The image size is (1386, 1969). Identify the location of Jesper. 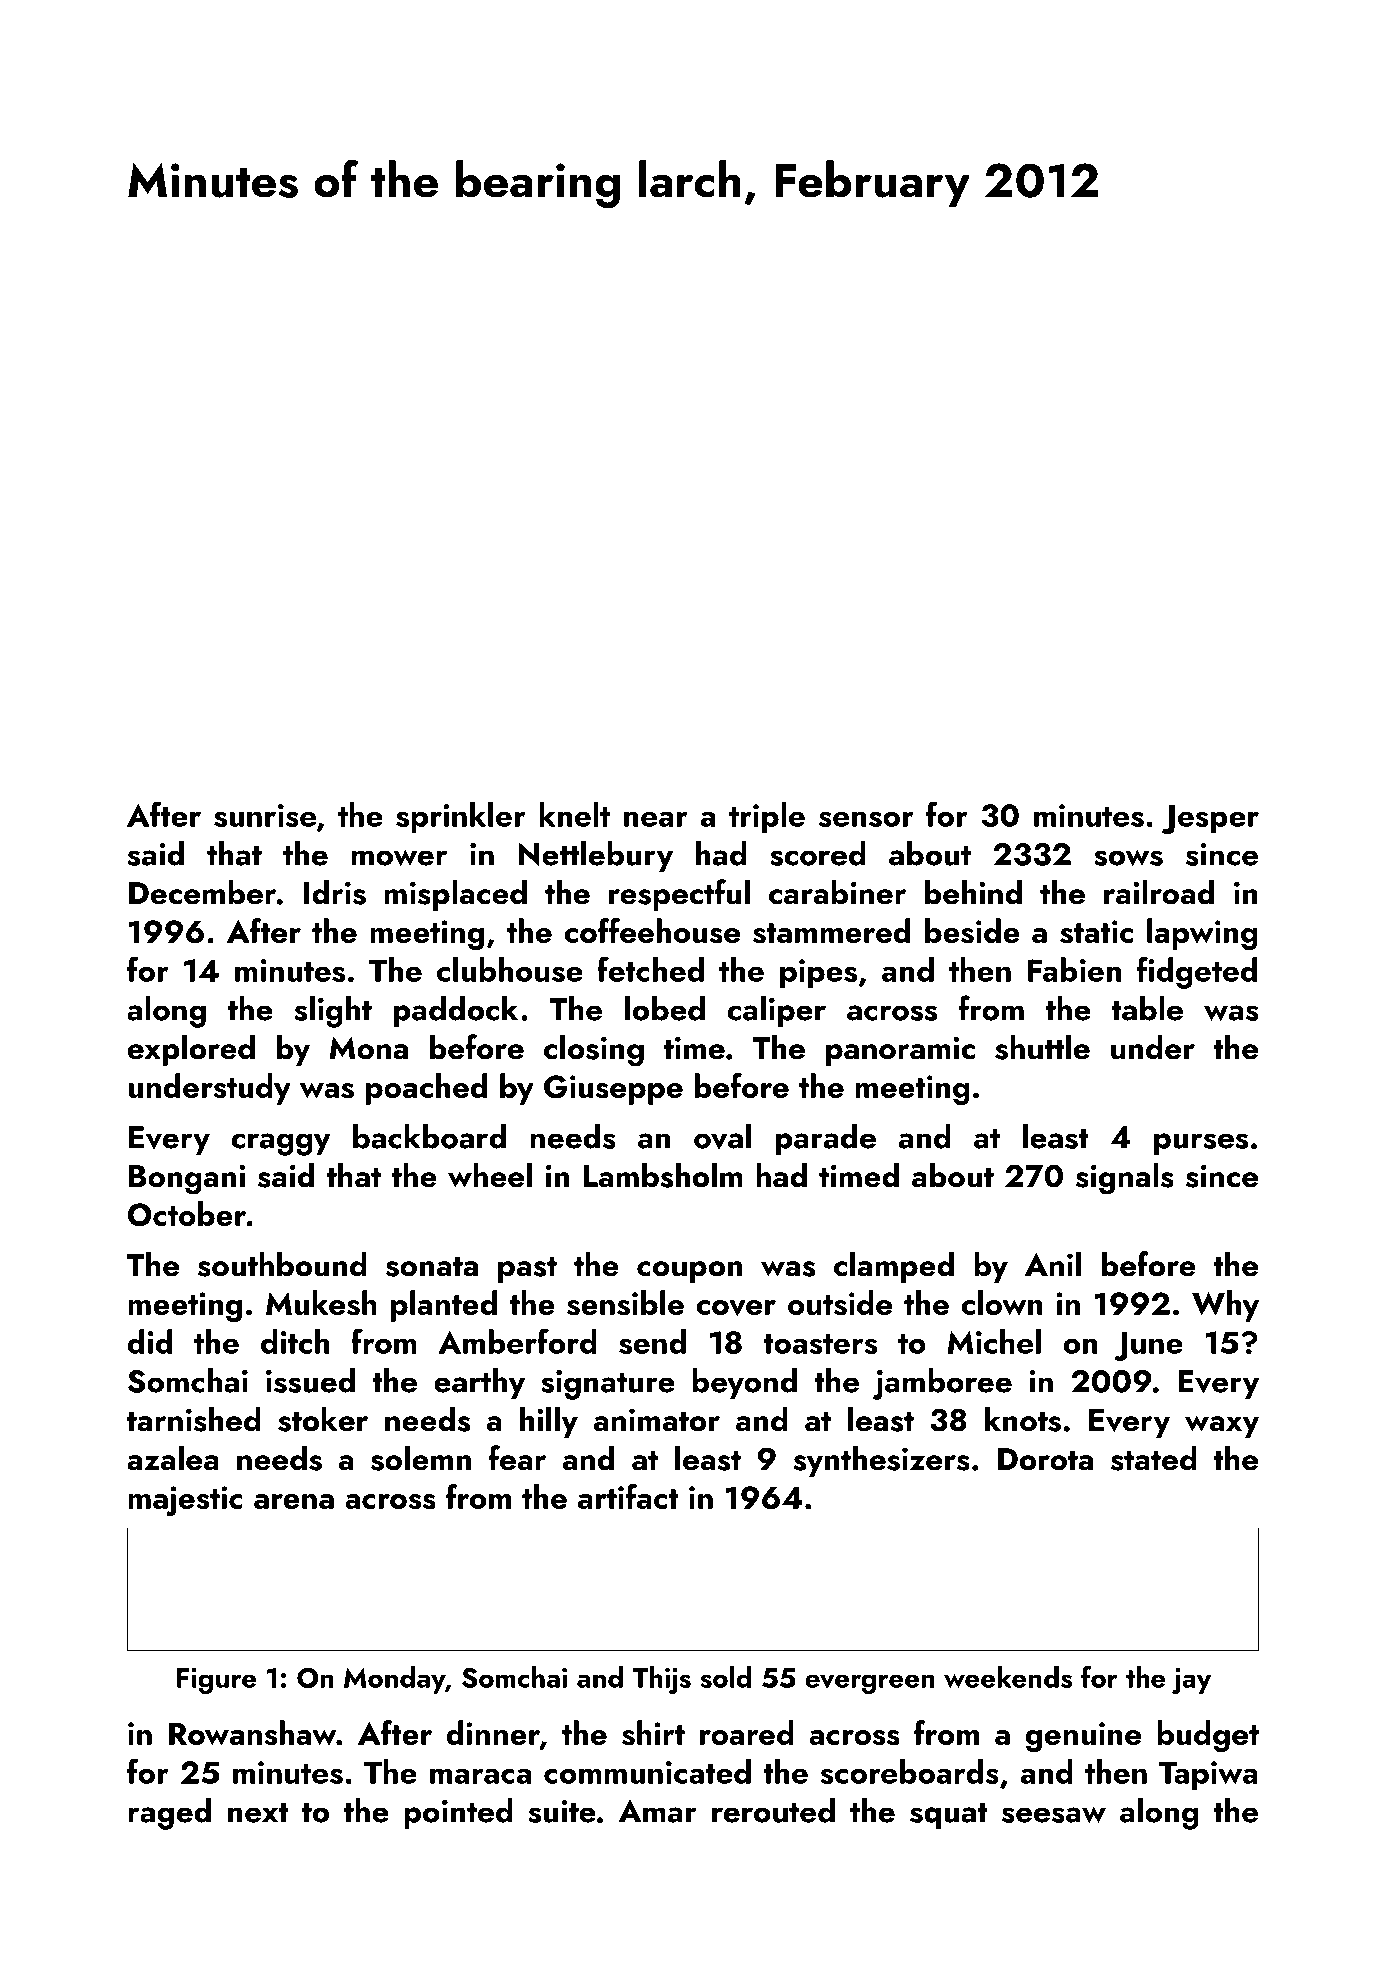
(1210, 819).
